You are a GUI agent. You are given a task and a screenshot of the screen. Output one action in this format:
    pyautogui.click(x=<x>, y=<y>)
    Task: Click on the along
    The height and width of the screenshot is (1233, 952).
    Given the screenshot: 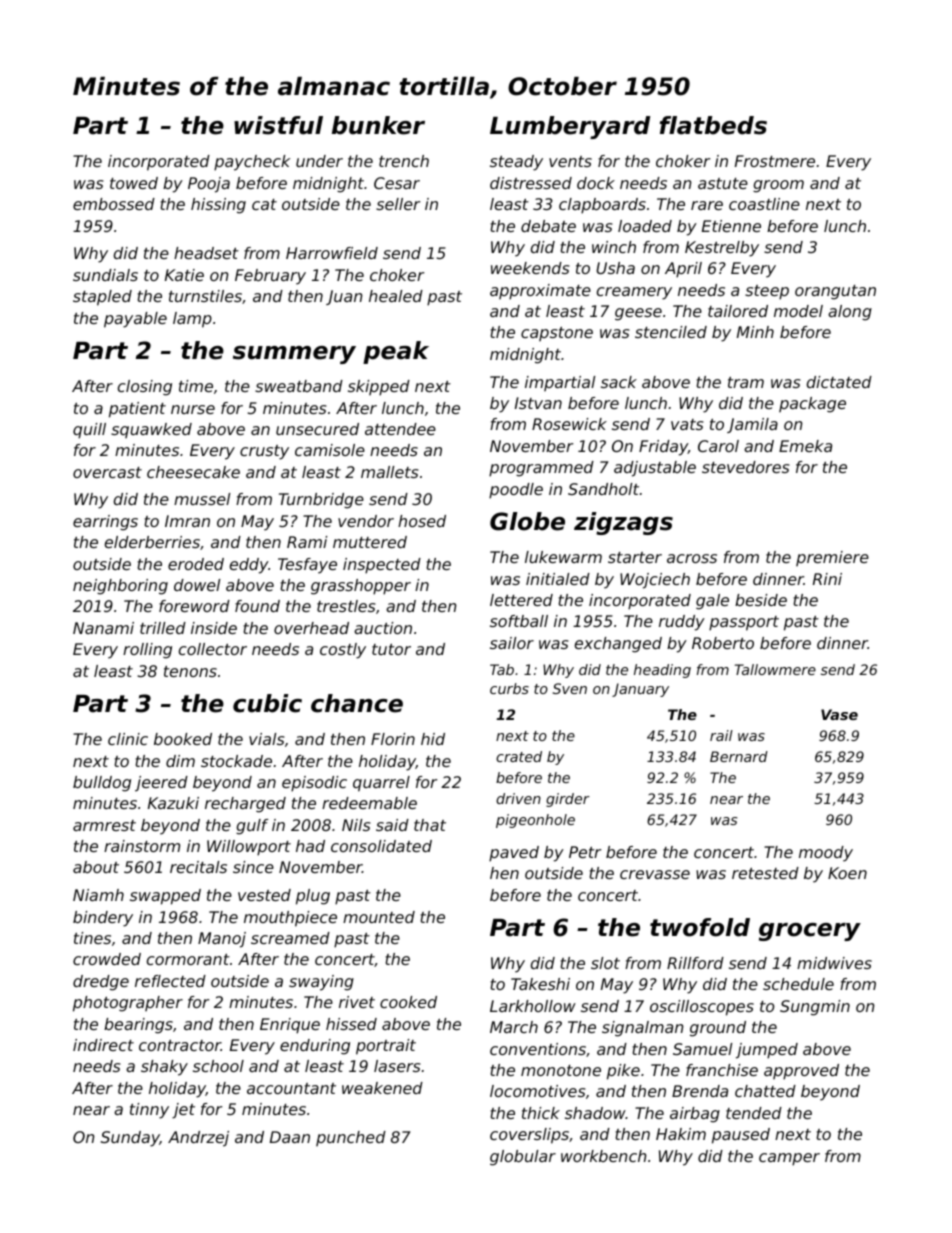 What is the action you would take?
    pyautogui.click(x=850, y=313)
